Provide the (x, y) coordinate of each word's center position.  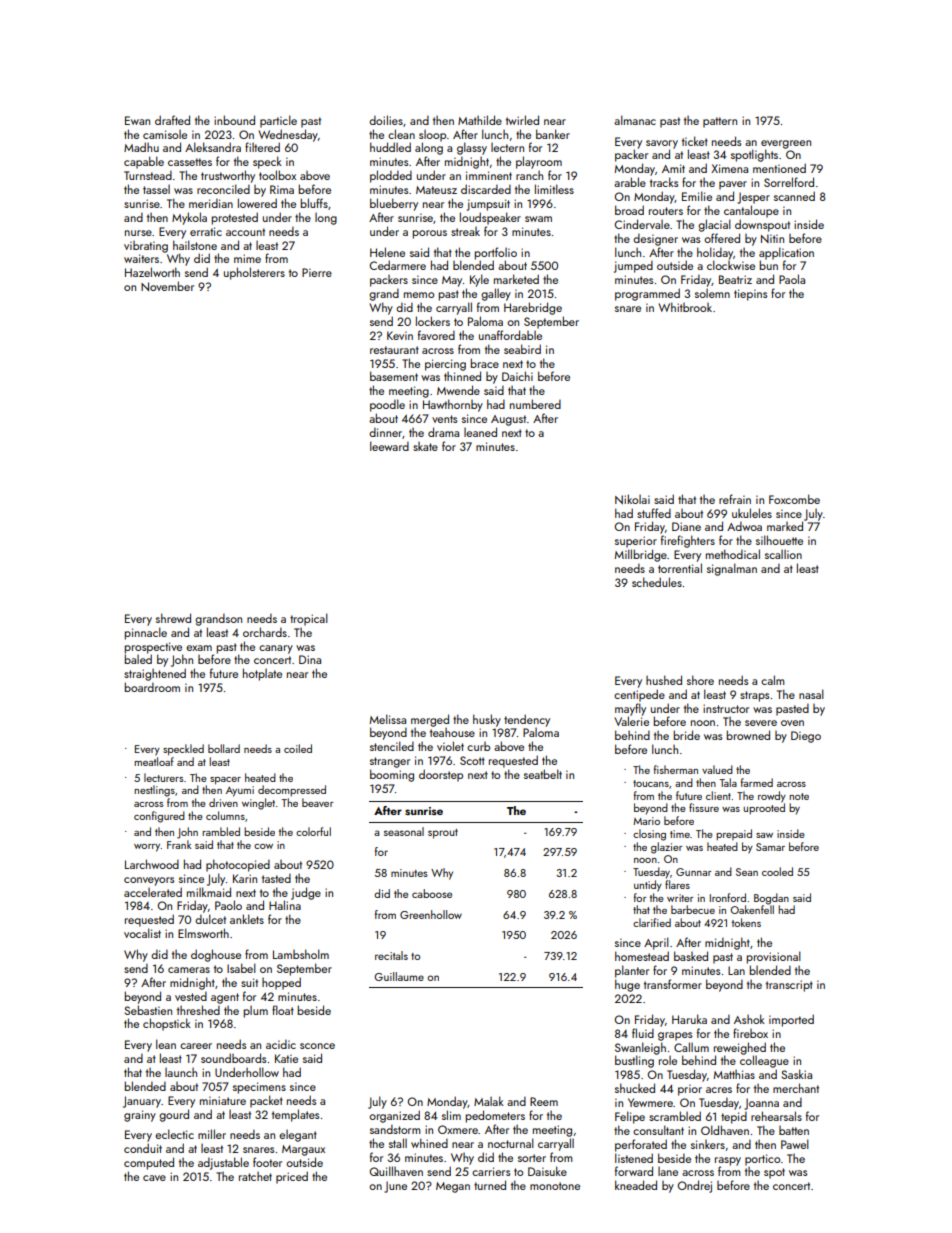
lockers (433, 321)
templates (295, 1115)
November (167, 286)
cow (263, 846)
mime (247, 258)
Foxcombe (794, 499)
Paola (792, 279)
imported (791, 1020)
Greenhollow (431, 914)
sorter (532, 1158)
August (508, 420)
